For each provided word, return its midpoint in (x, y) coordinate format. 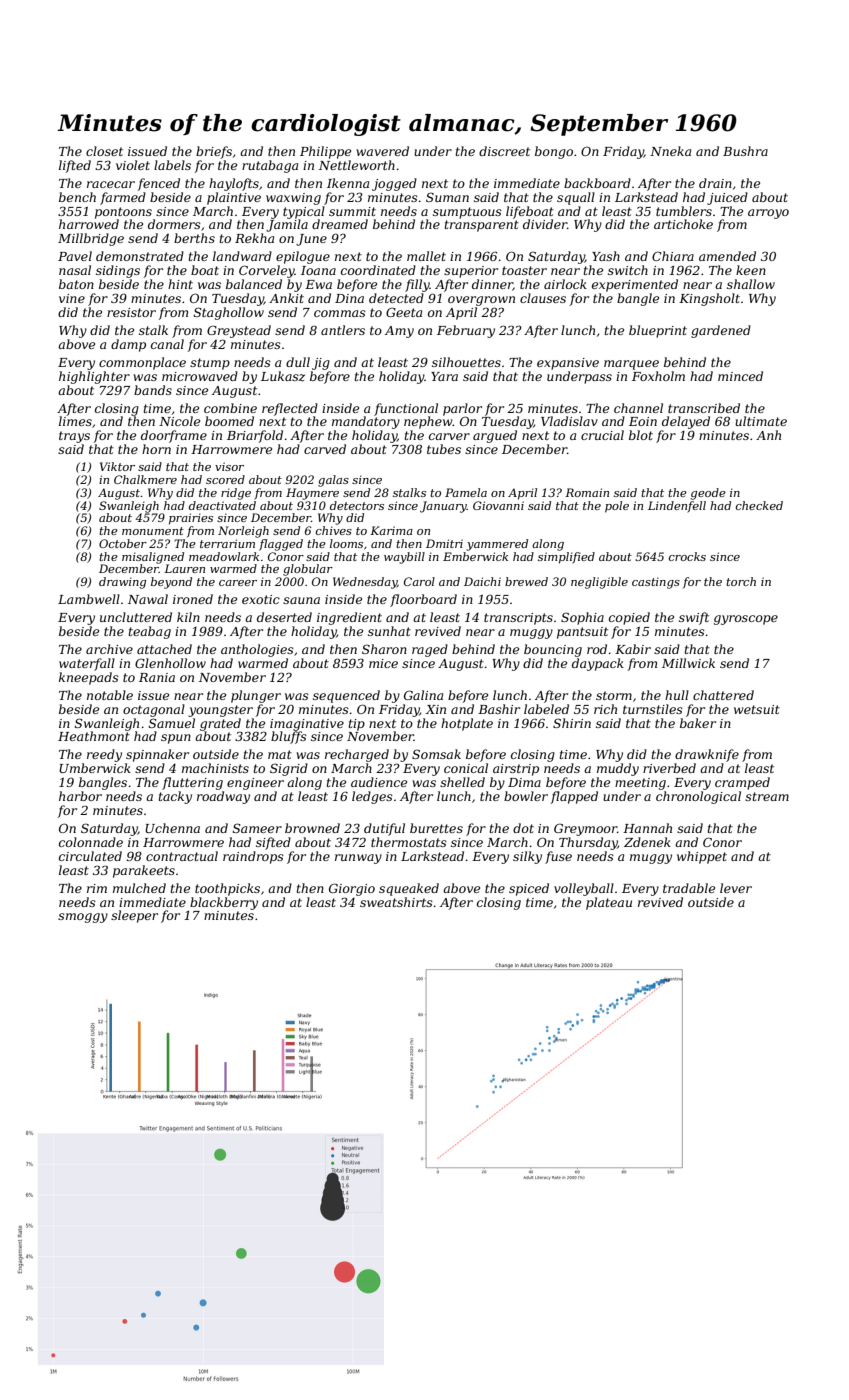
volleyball (584, 889)
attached (164, 649)
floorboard (423, 600)
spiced (529, 889)
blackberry (224, 903)
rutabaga (270, 166)
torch (741, 581)
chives (333, 530)
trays (74, 437)
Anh (768, 435)
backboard (597, 183)
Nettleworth (357, 165)
